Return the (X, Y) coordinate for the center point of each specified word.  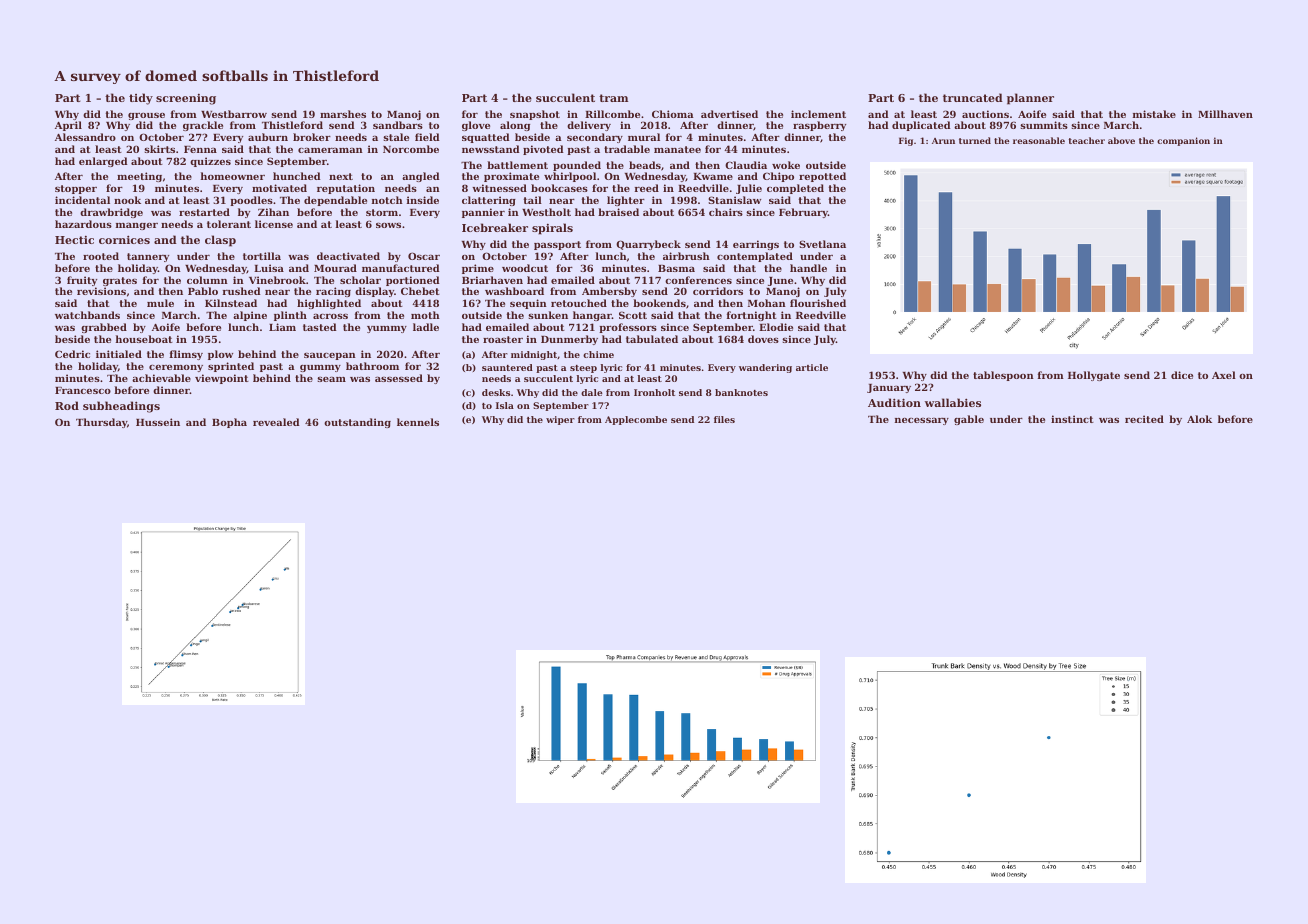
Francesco (83, 390)
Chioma (673, 114)
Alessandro (85, 137)
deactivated (348, 256)
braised (618, 212)
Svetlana (822, 244)
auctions (985, 114)
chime (598, 354)
